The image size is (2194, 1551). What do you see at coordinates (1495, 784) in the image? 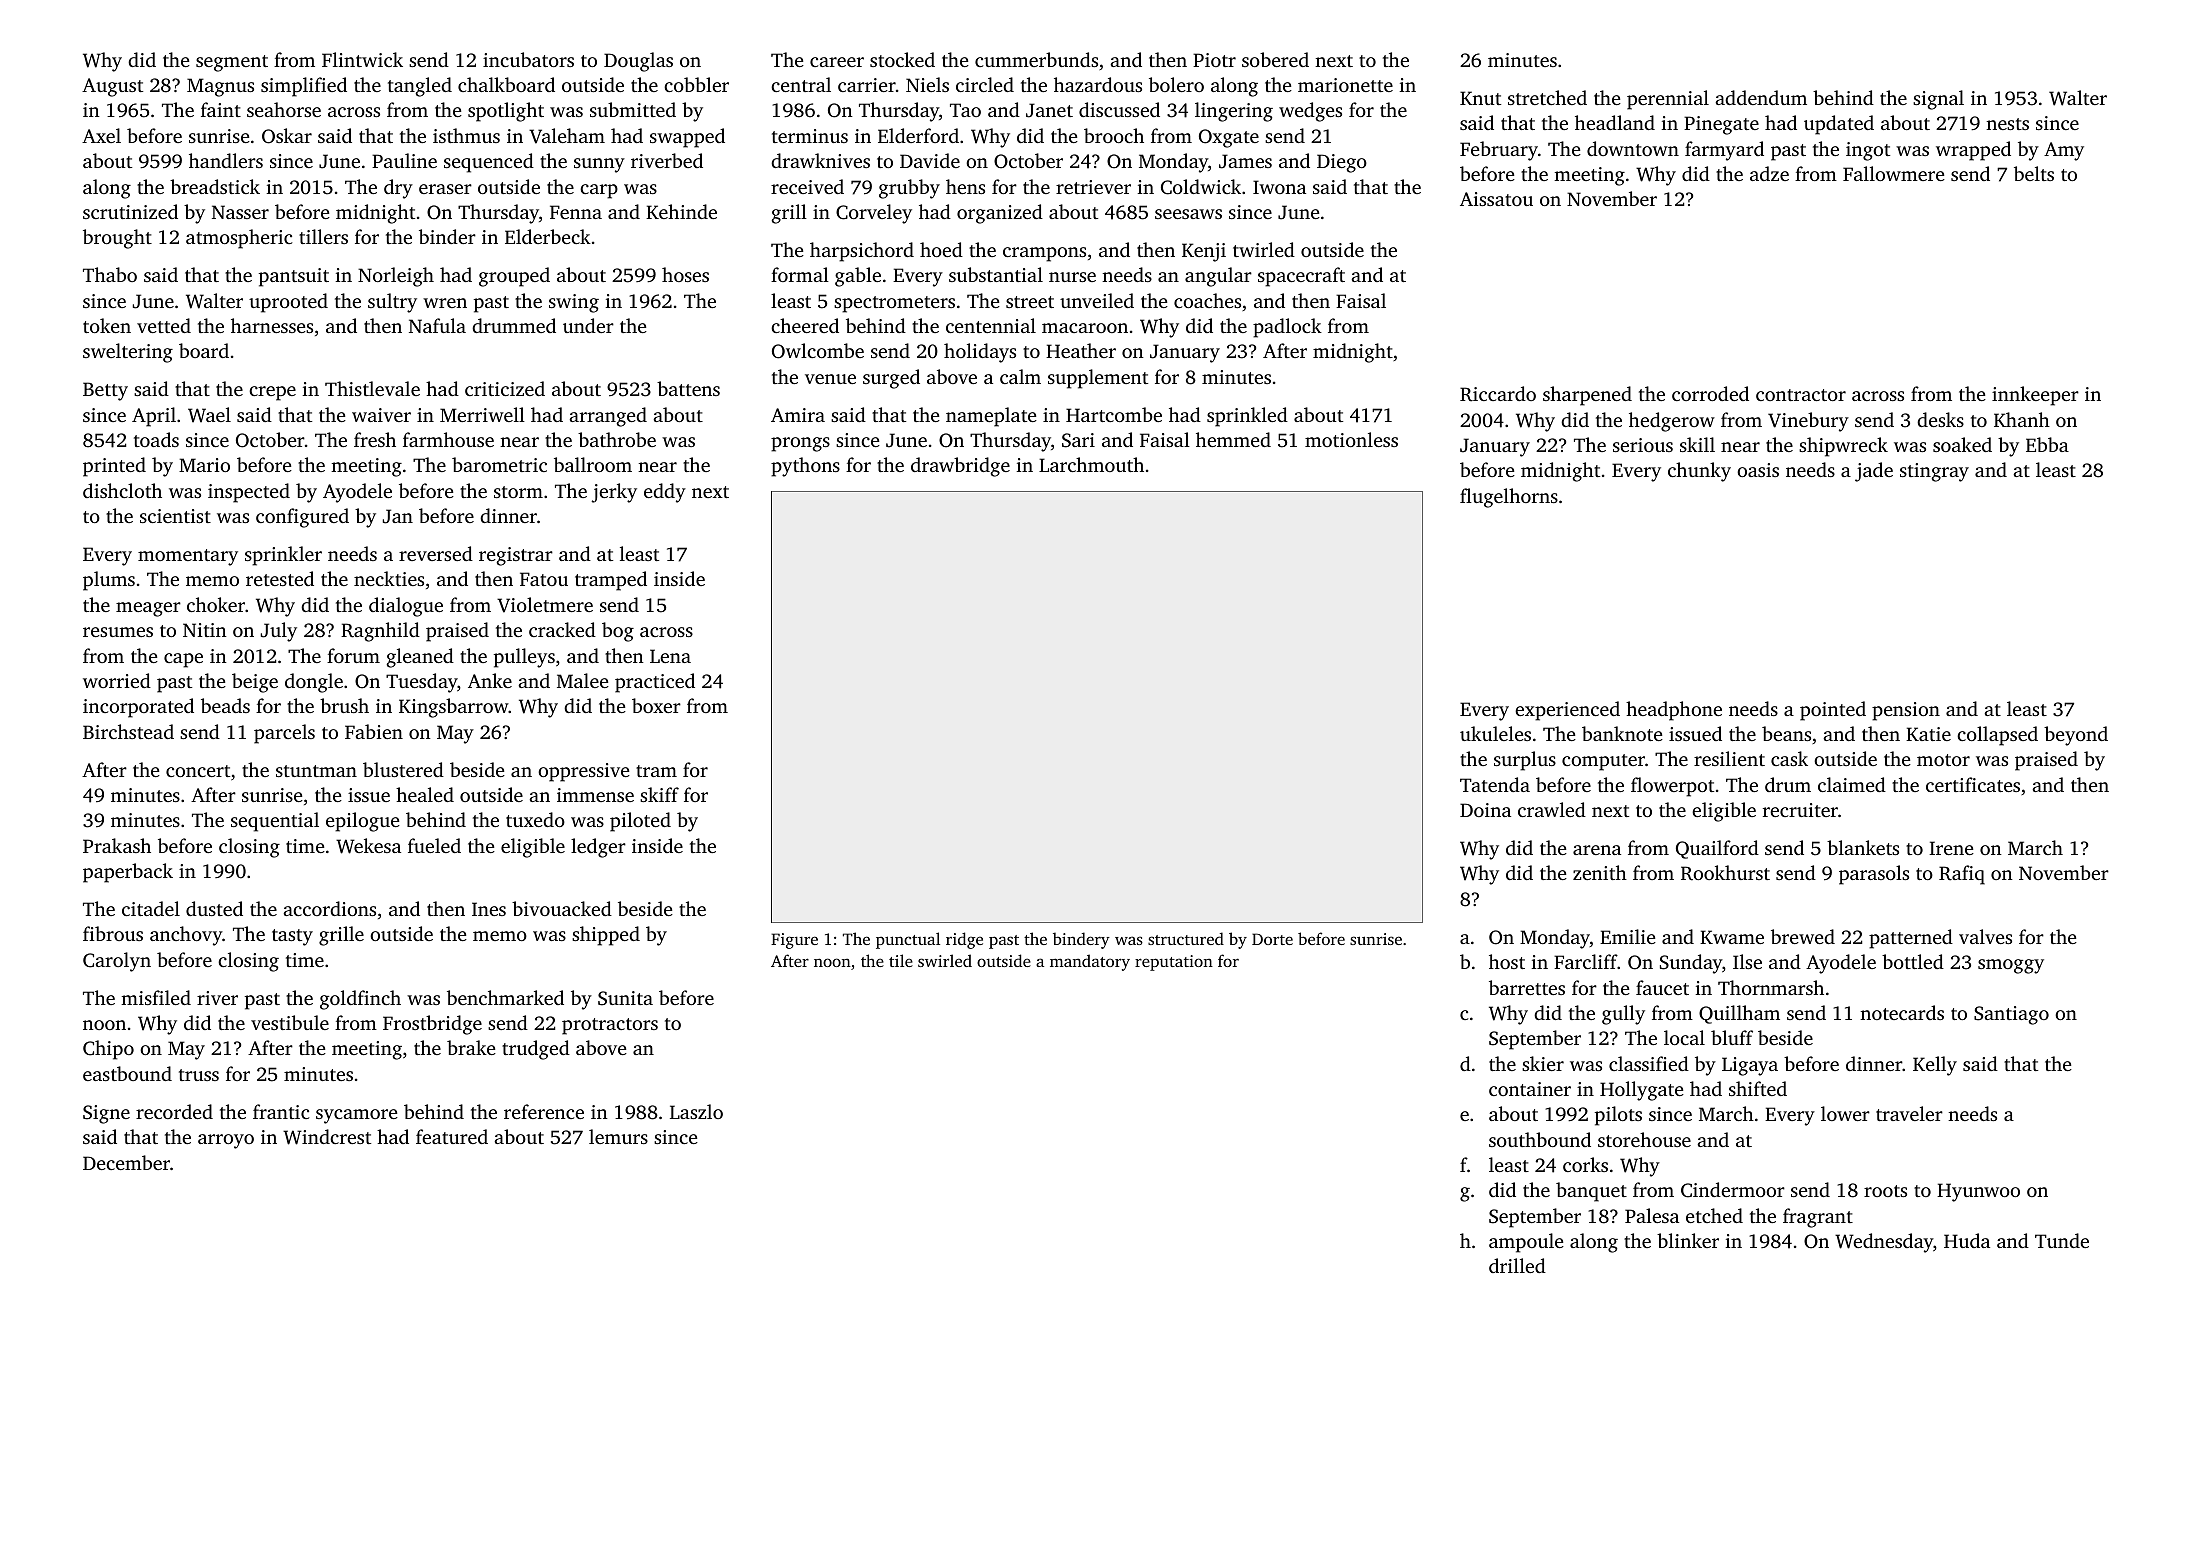
I see `Tatenda` at bounding box center [1495, 784].
